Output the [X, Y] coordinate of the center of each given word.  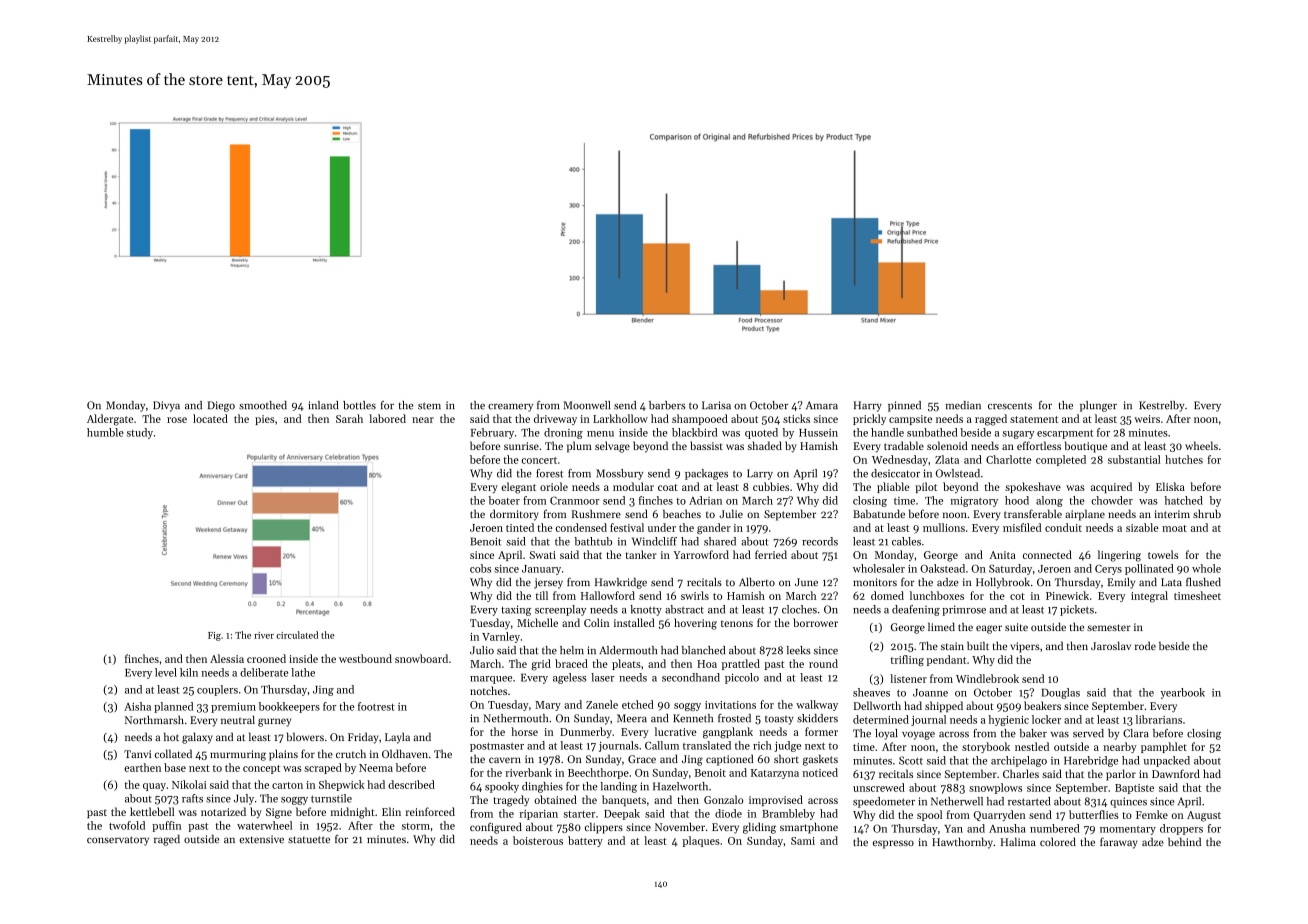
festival [627, 527]
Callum [662, 745]
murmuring [238, 755]
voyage [918, 736]
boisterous [538, 840]
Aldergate [110, 420]
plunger [1098, 406]
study [140, 433]
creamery [510, 408]
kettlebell [152, 811]
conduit [1063, 527]
